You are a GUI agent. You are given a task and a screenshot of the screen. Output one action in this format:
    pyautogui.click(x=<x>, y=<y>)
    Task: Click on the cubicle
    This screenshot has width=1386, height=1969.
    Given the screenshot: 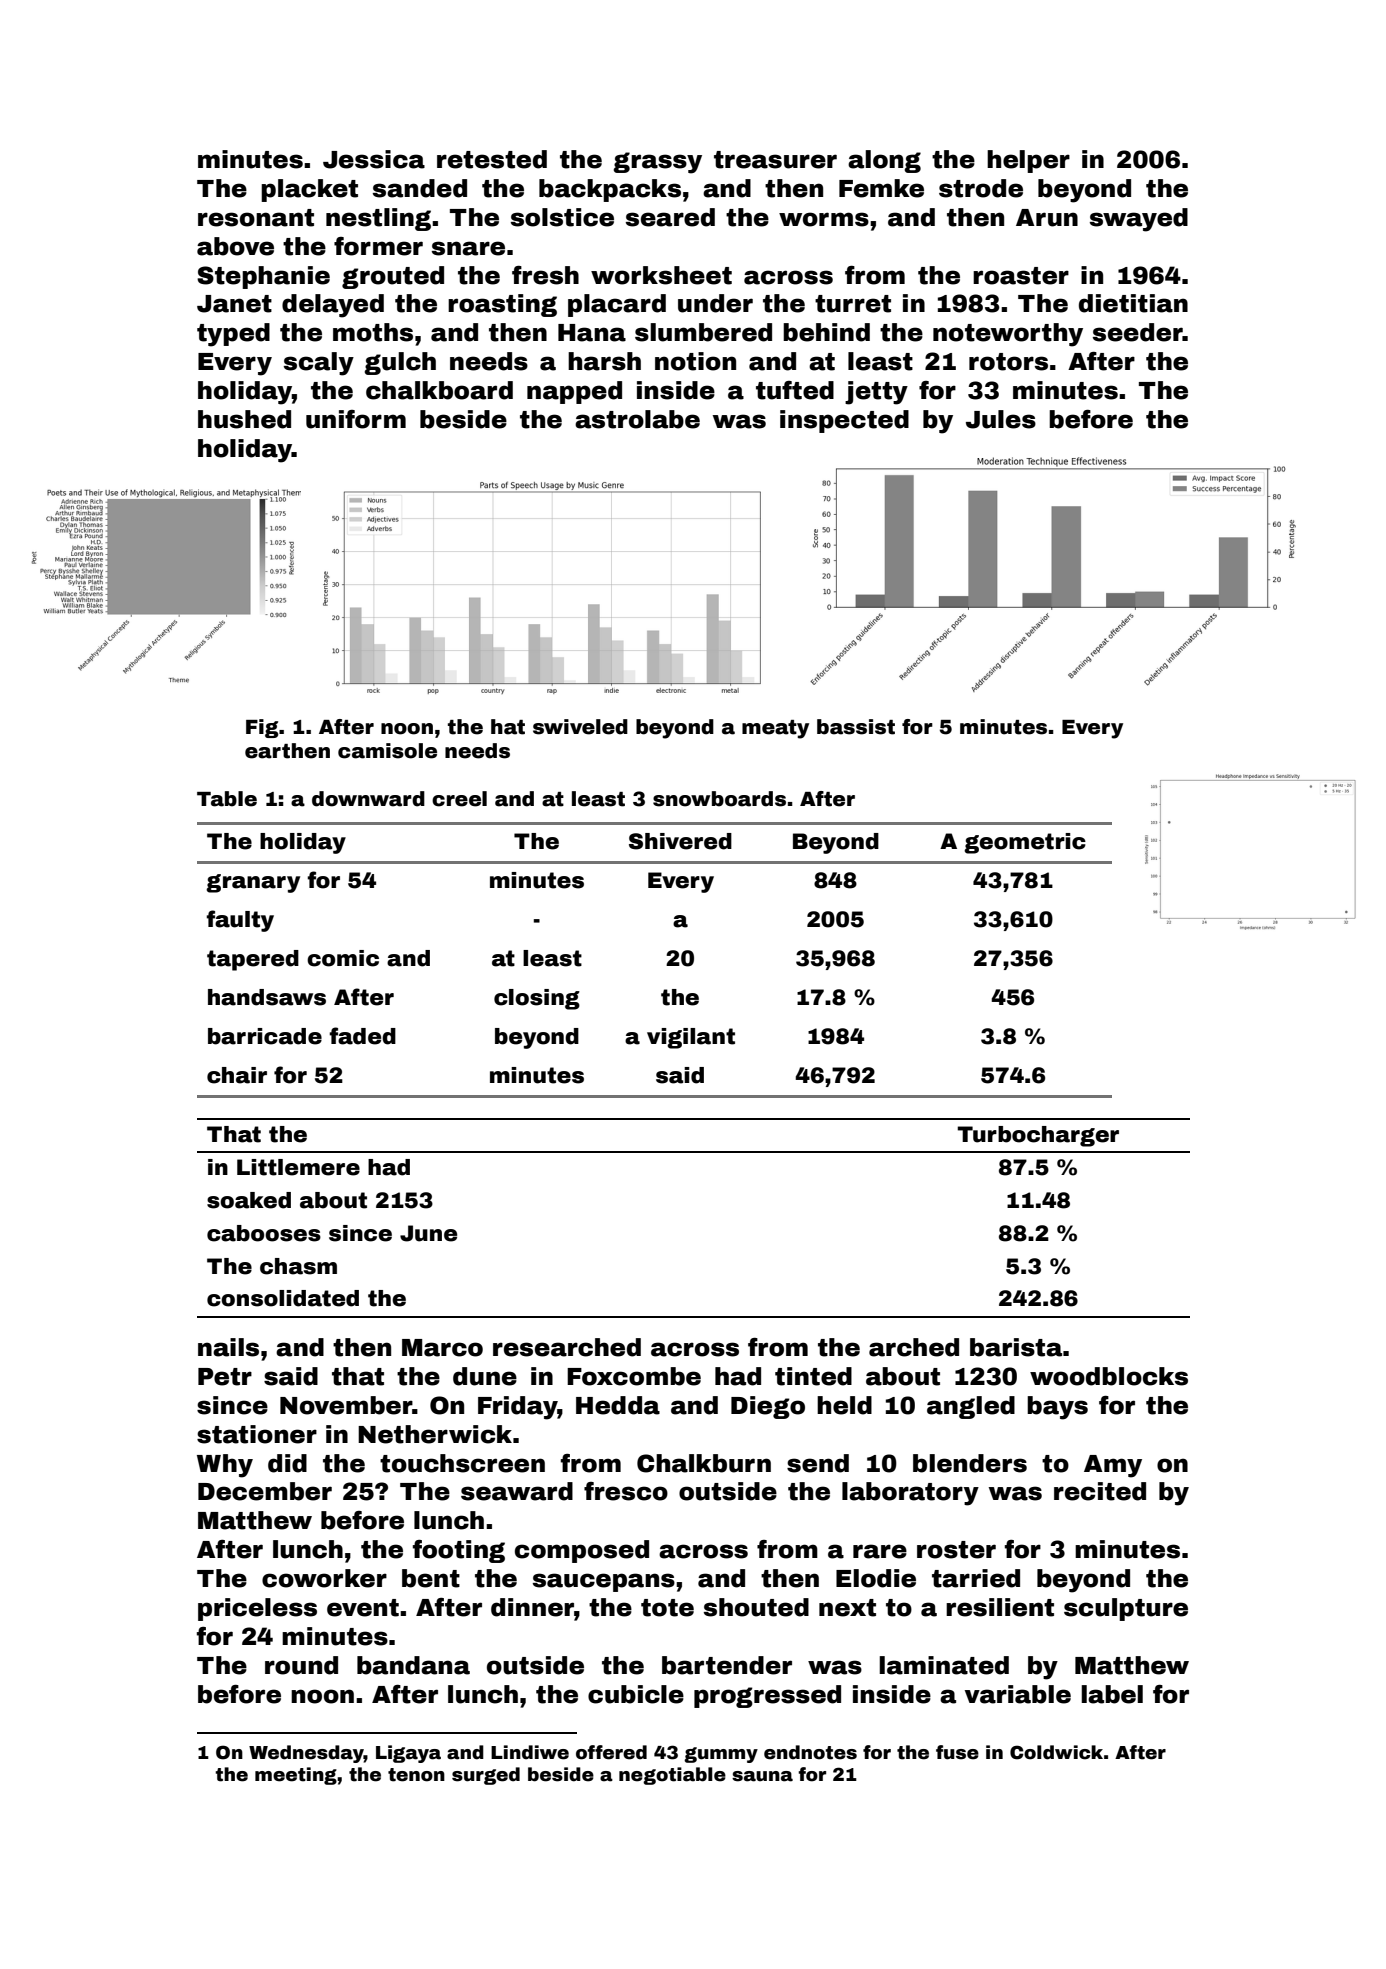 What is the action you would take?
    pyautogui.click(x=636, y=1694)
